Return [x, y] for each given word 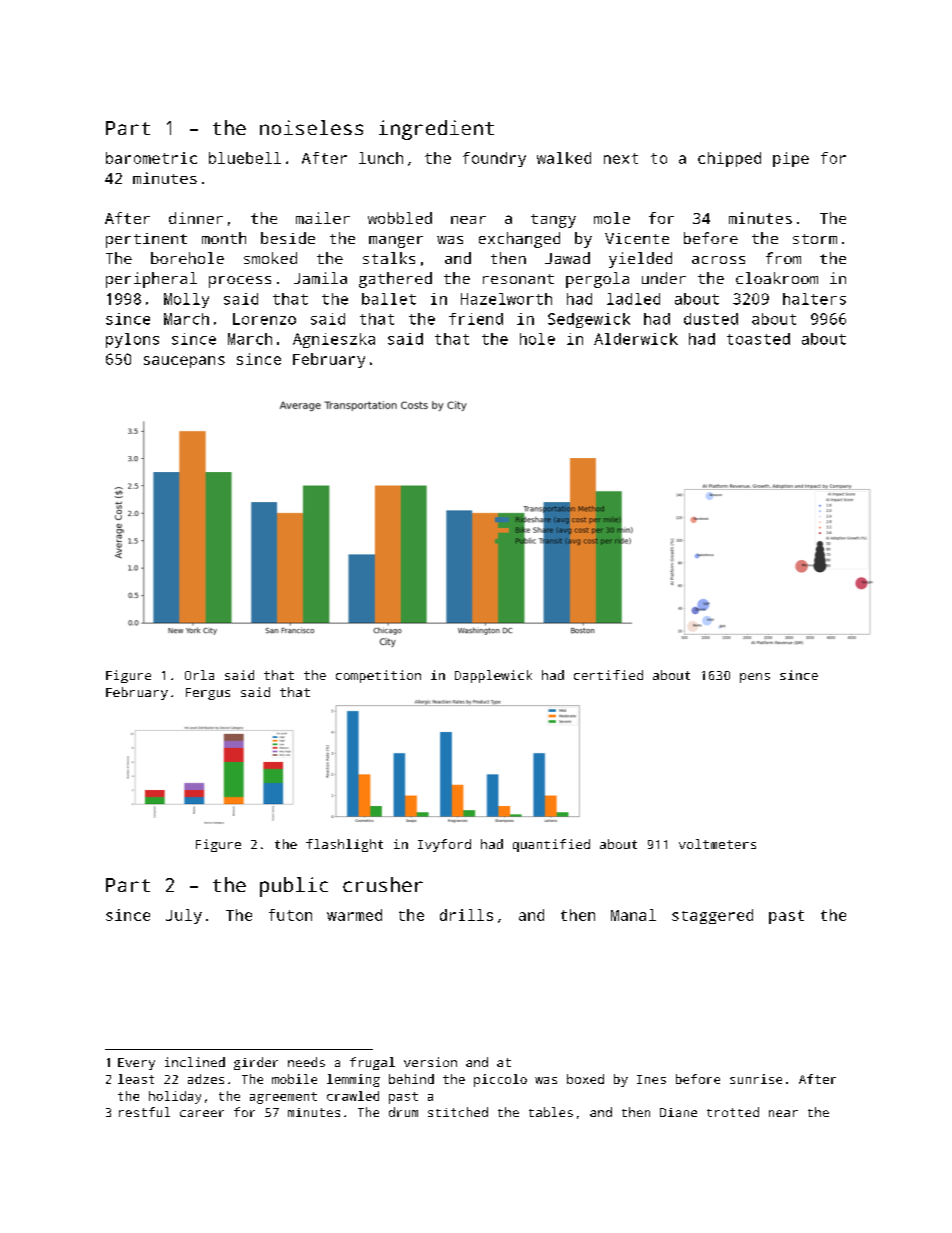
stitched [458, 1112]
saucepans [184, 362]
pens [755, 678]
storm [815, 239]
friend [476, 319]
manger [396, 242]
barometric [151, 158]
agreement [283, 1098]
